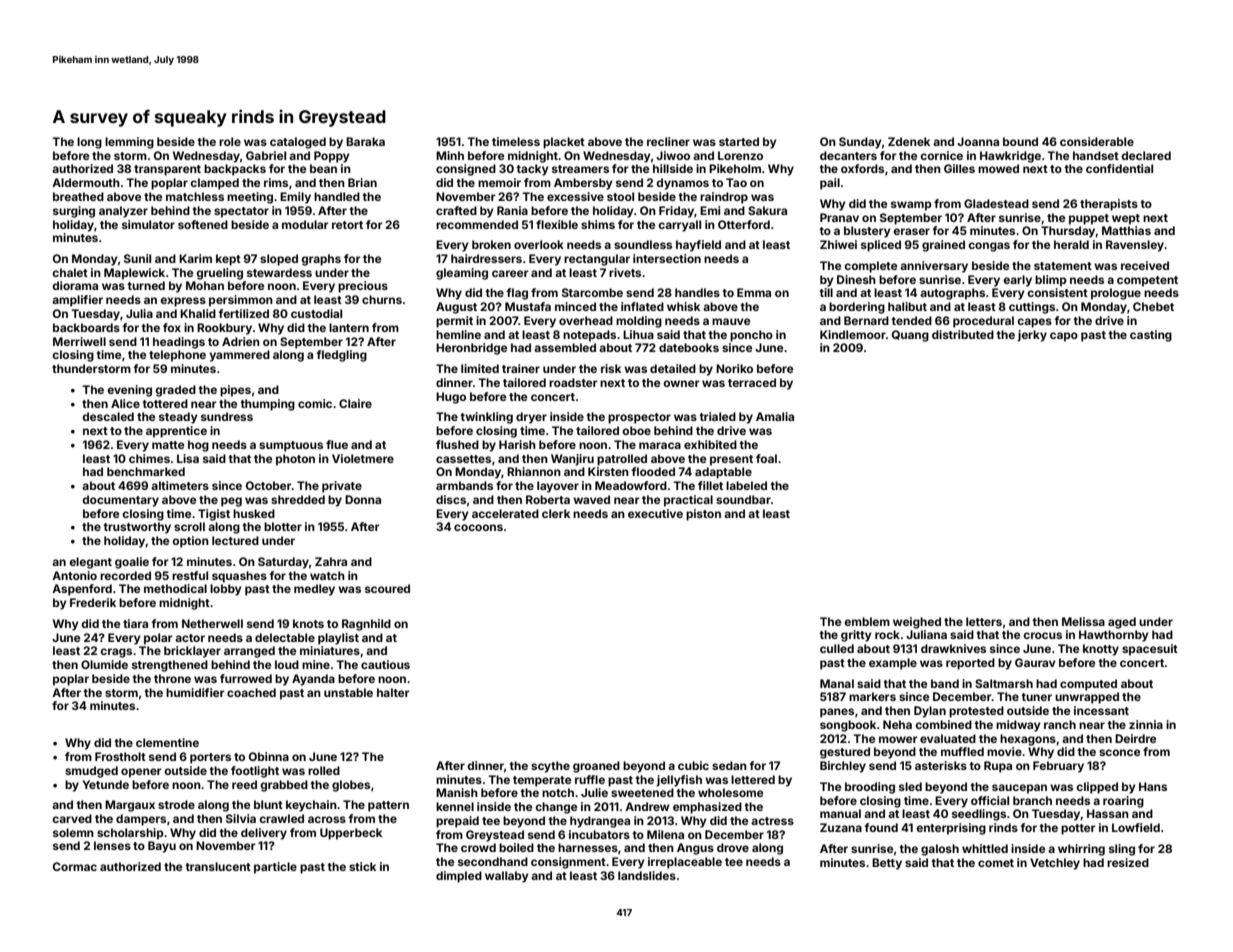 The width and height of the screenshot is (1233, 952). What do you see at coordinates (1136, 827) in the screenshot?
I see `Lowfield` at bounding box center [1136, 827].
